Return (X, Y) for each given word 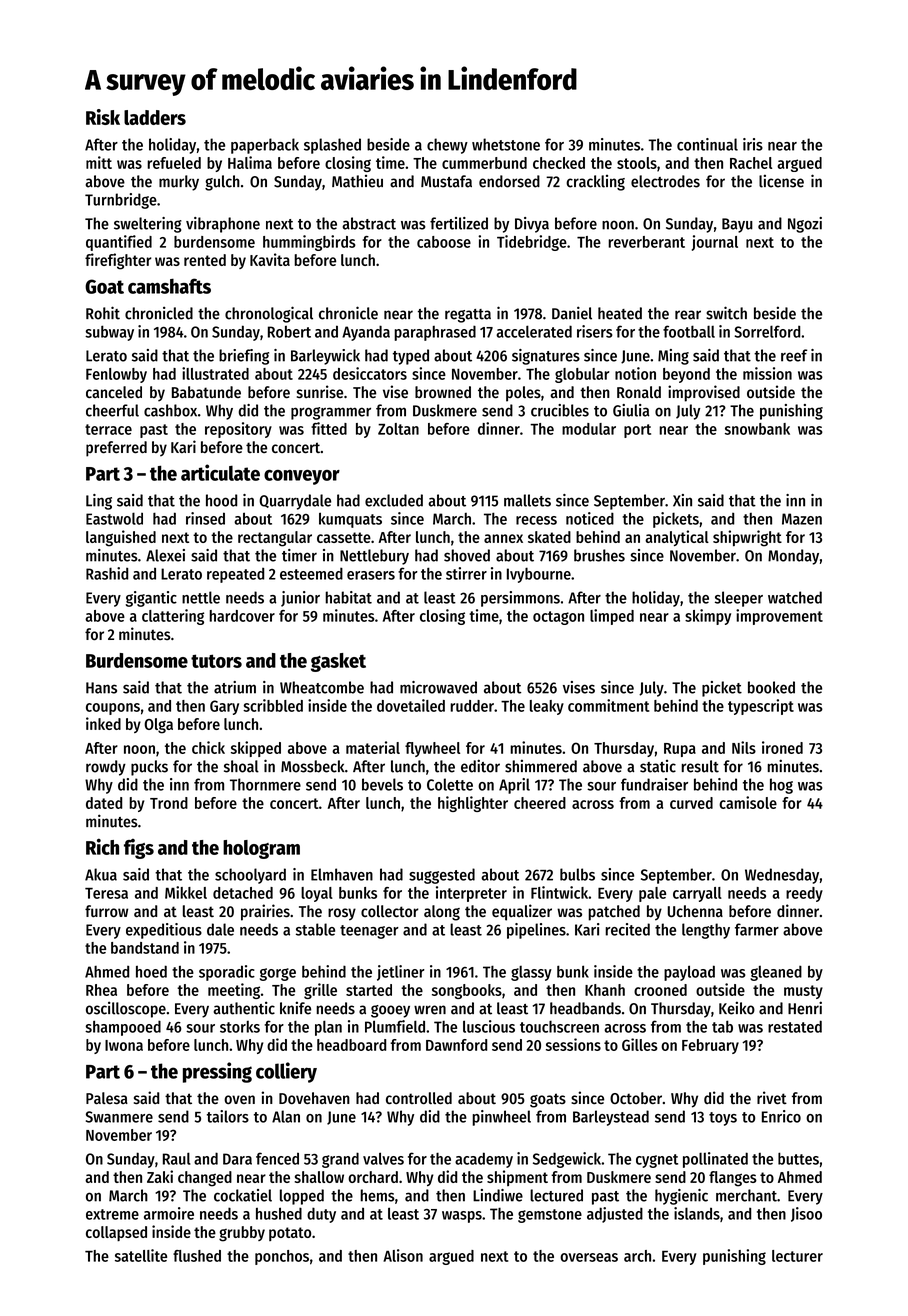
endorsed (509, 181)
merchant (746, 1195)
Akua (101, 874)
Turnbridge (121, 201)
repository (238, 430)
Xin (682, 500)
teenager (369, 932)
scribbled (273, 705)
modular (589, 429)
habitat (348, 597)
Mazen (802, 519)
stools (637, 163)
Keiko (737, 1008)
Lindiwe (498, 1195)
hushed (279, 1213)
